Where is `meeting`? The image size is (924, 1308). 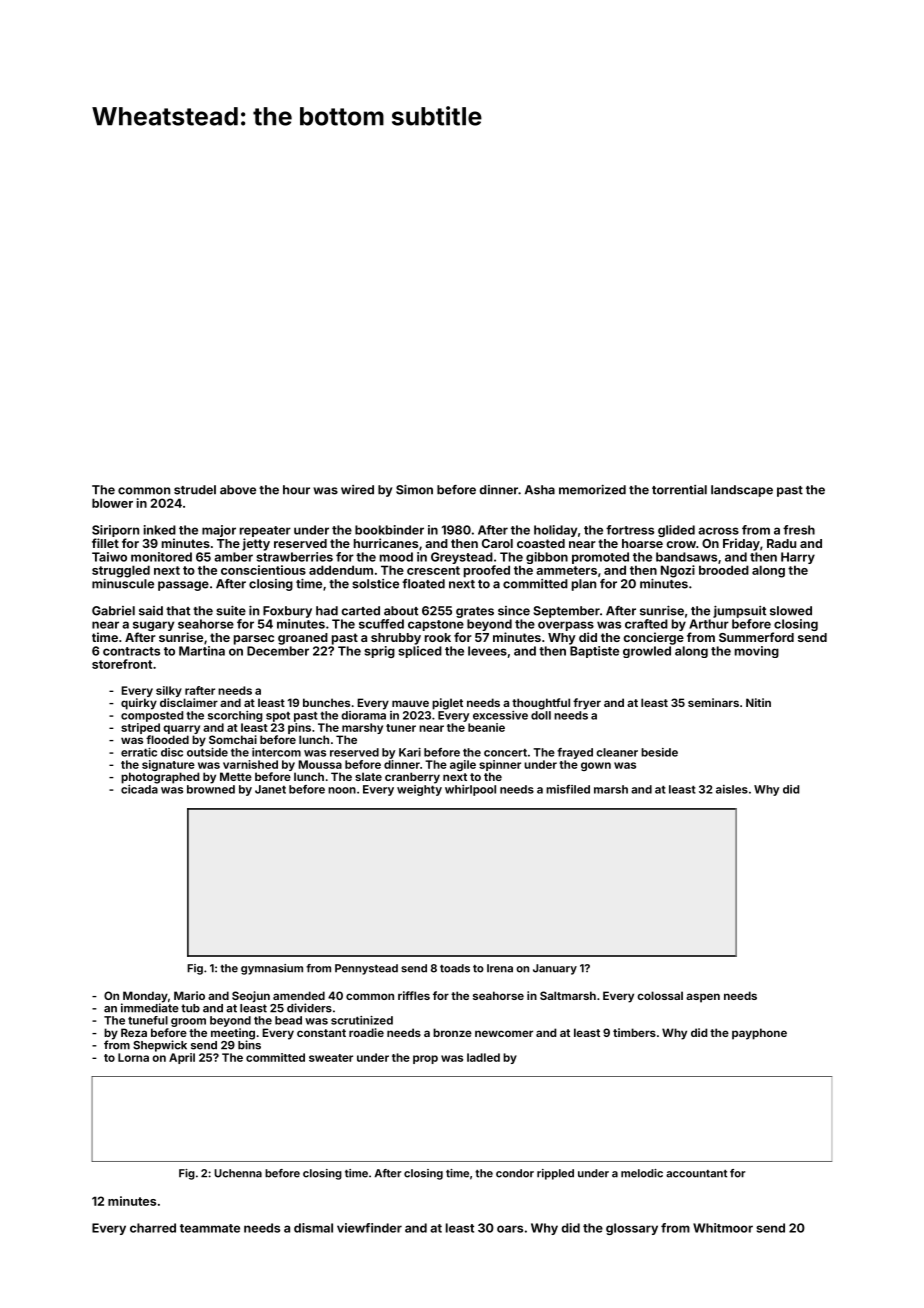
meeting is located at coordinates (233, 1034).
